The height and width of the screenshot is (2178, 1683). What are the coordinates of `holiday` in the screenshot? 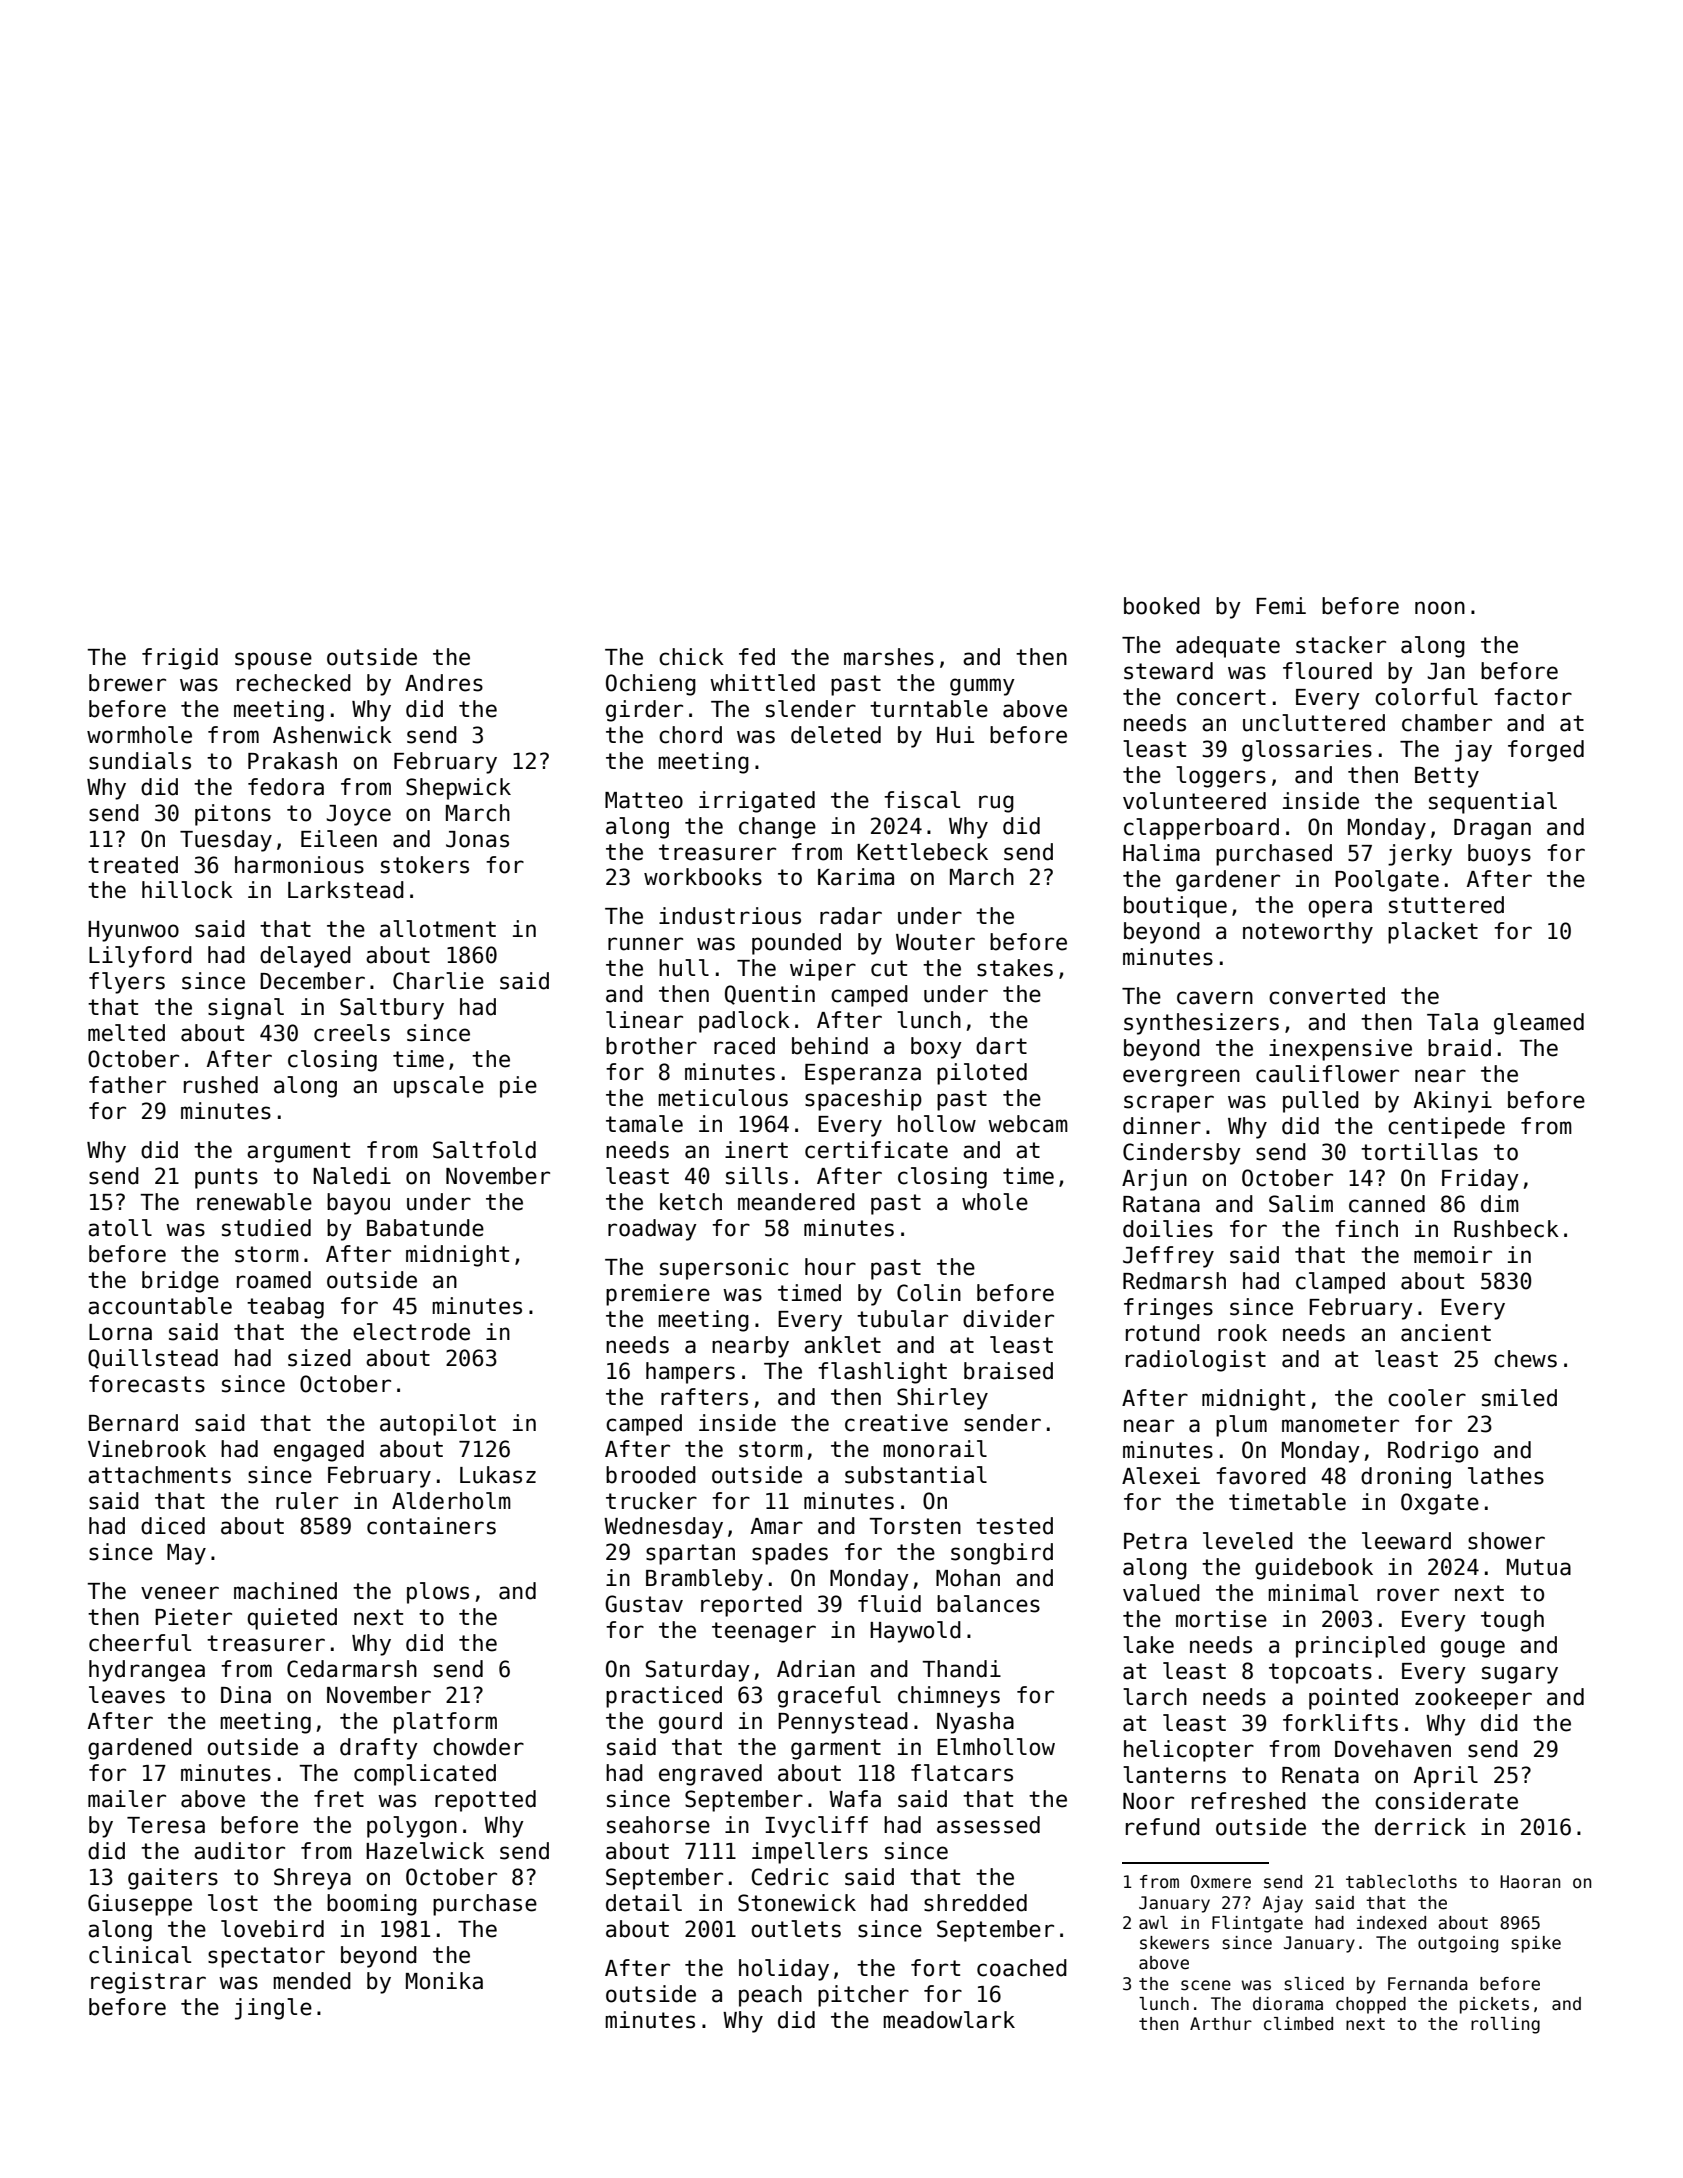 It's located at (784, 1970).
